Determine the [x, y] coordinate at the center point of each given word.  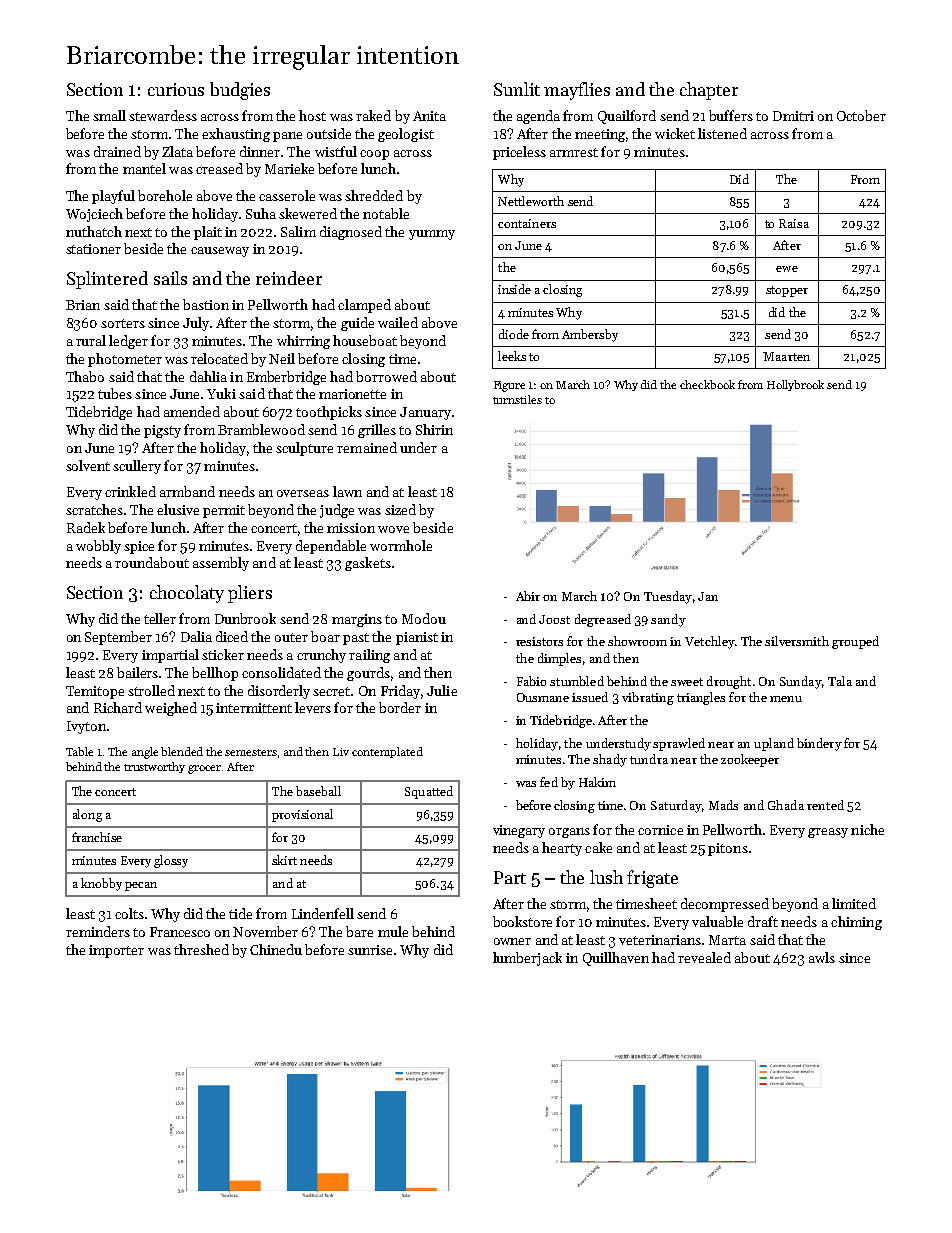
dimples [559, 659]
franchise [97, 837]
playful [113, 197]
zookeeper [750, 760]
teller [160, 618]
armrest [574, 152]
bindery [819, 744]
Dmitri [793, 116]
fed [549, 782]
